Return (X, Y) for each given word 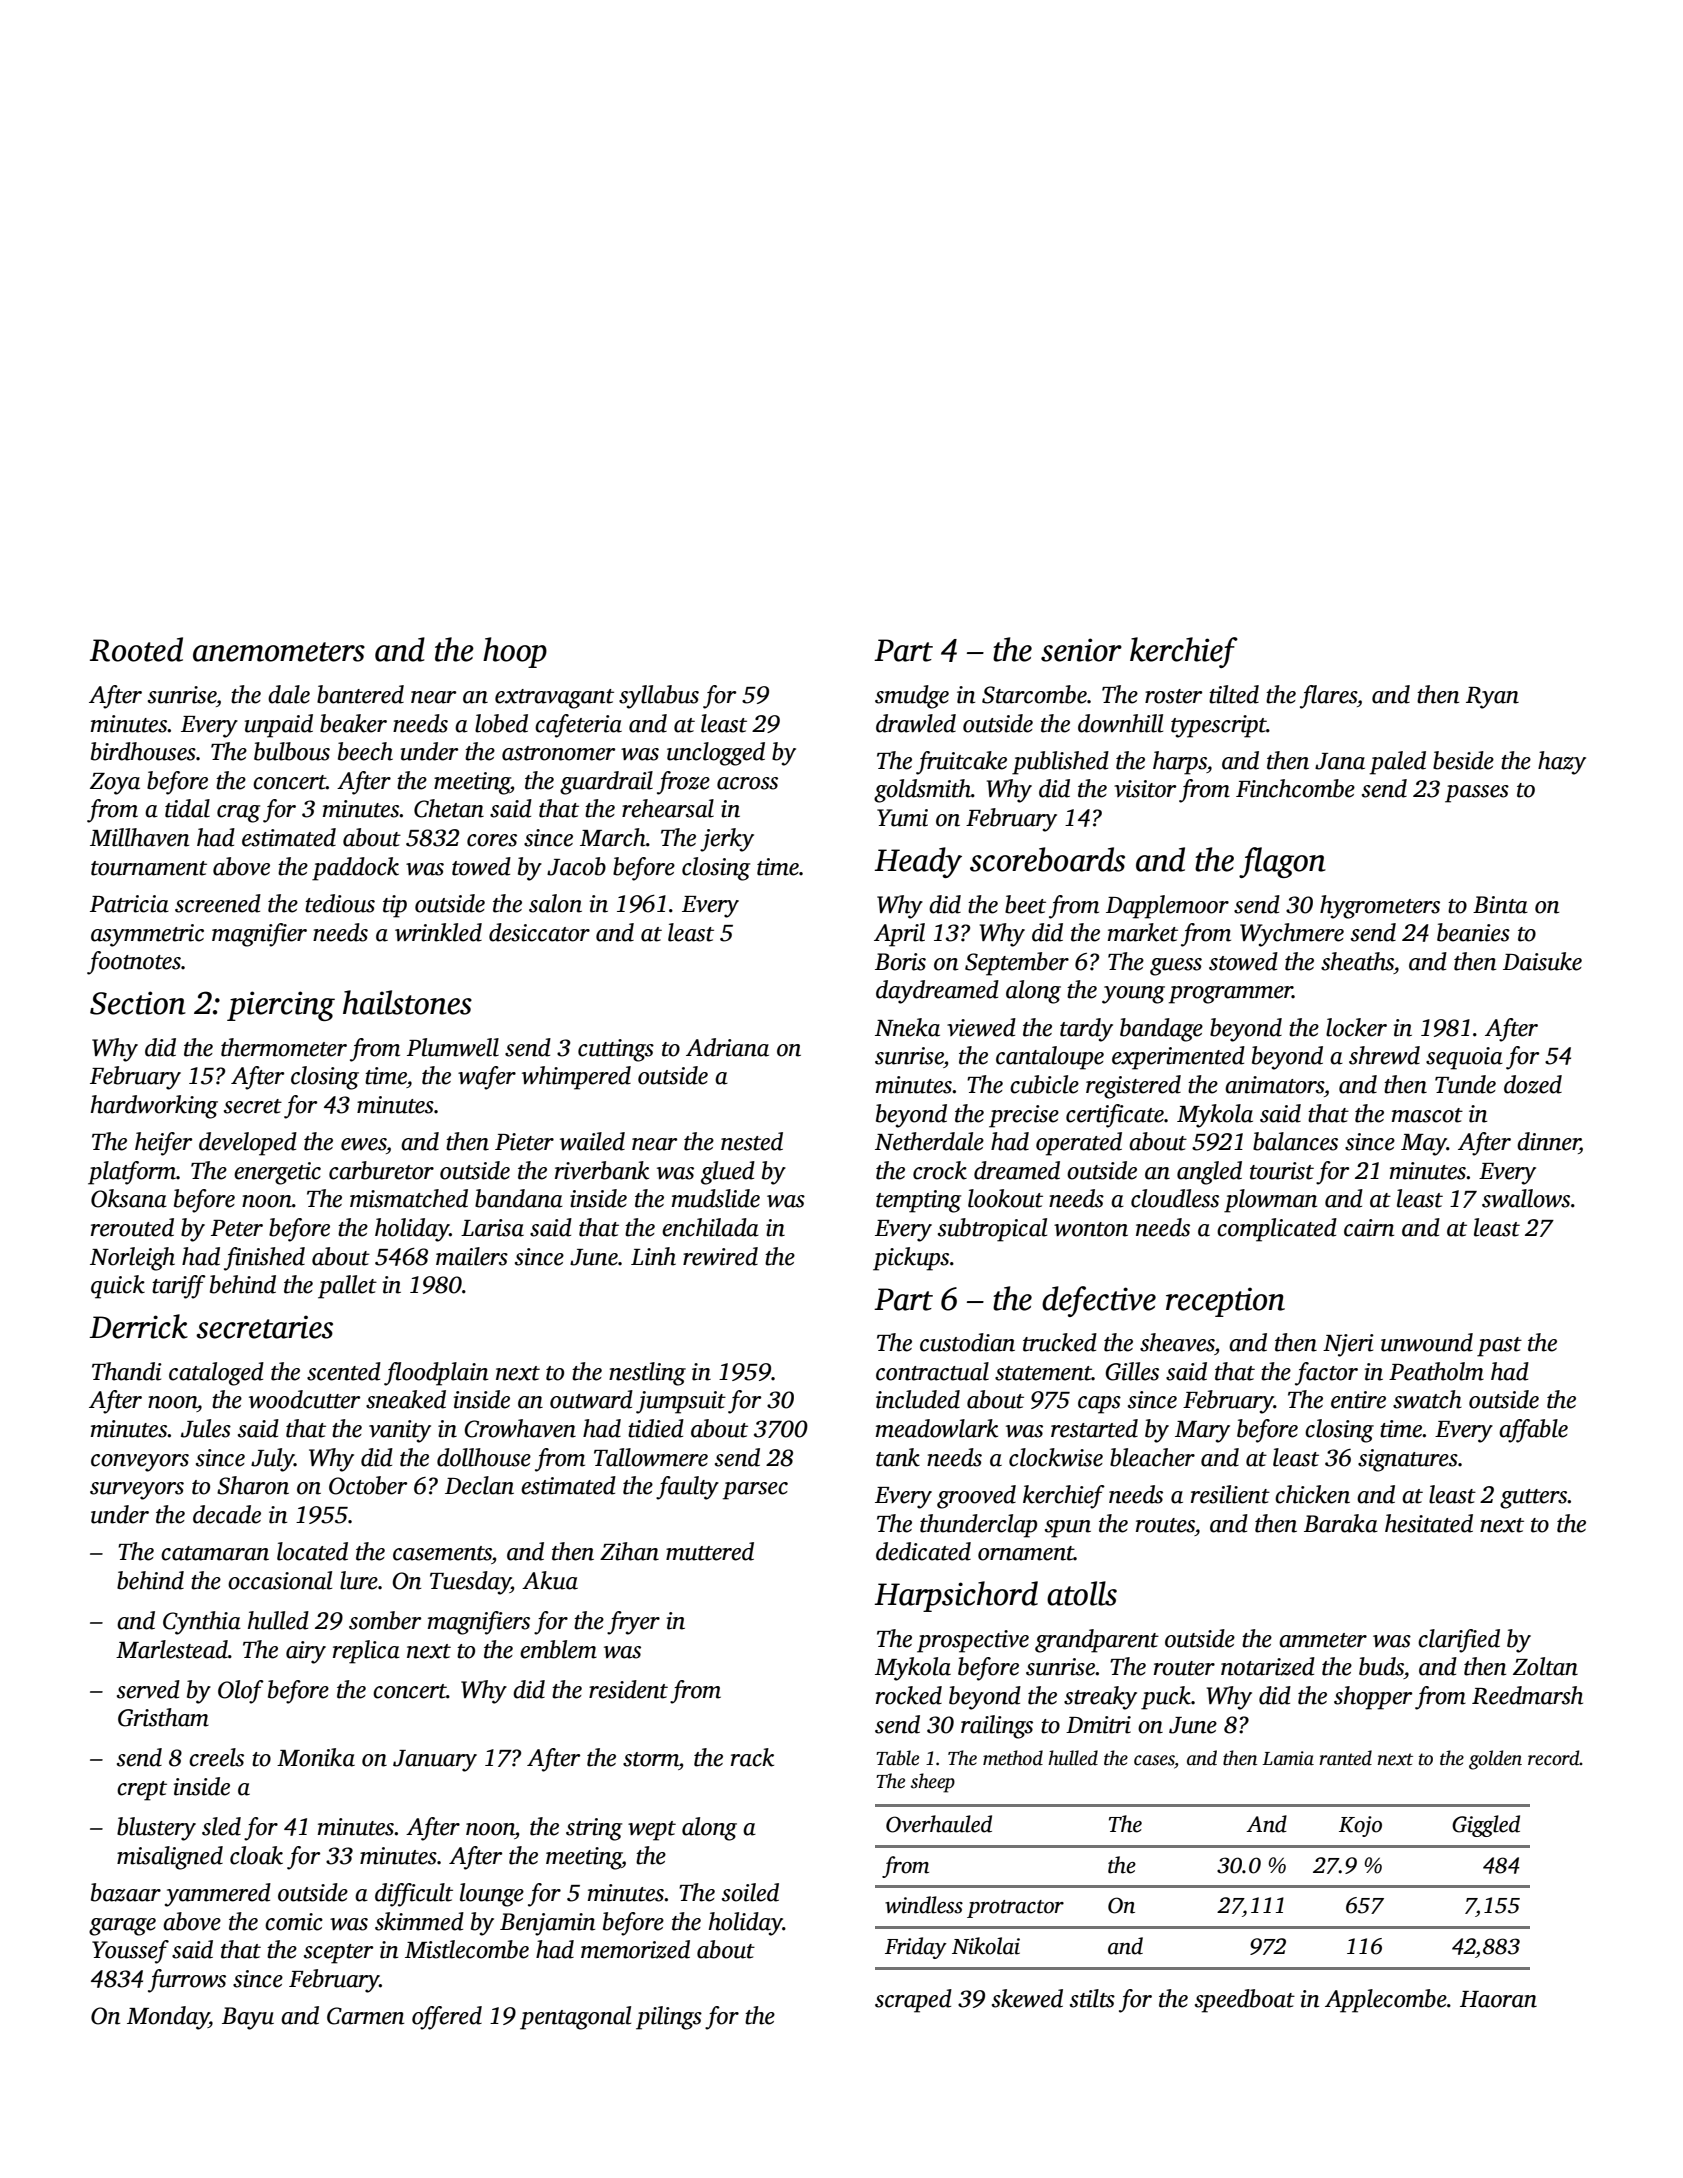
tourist (1282, 1171)
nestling (647, 1374)
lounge (492, 1895)
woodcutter (304, 1399)
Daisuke (1542, 961)
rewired (720, 1256)
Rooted (136, 649)
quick (118, 1287)
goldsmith (922, 791)
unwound (1427, 1342)
